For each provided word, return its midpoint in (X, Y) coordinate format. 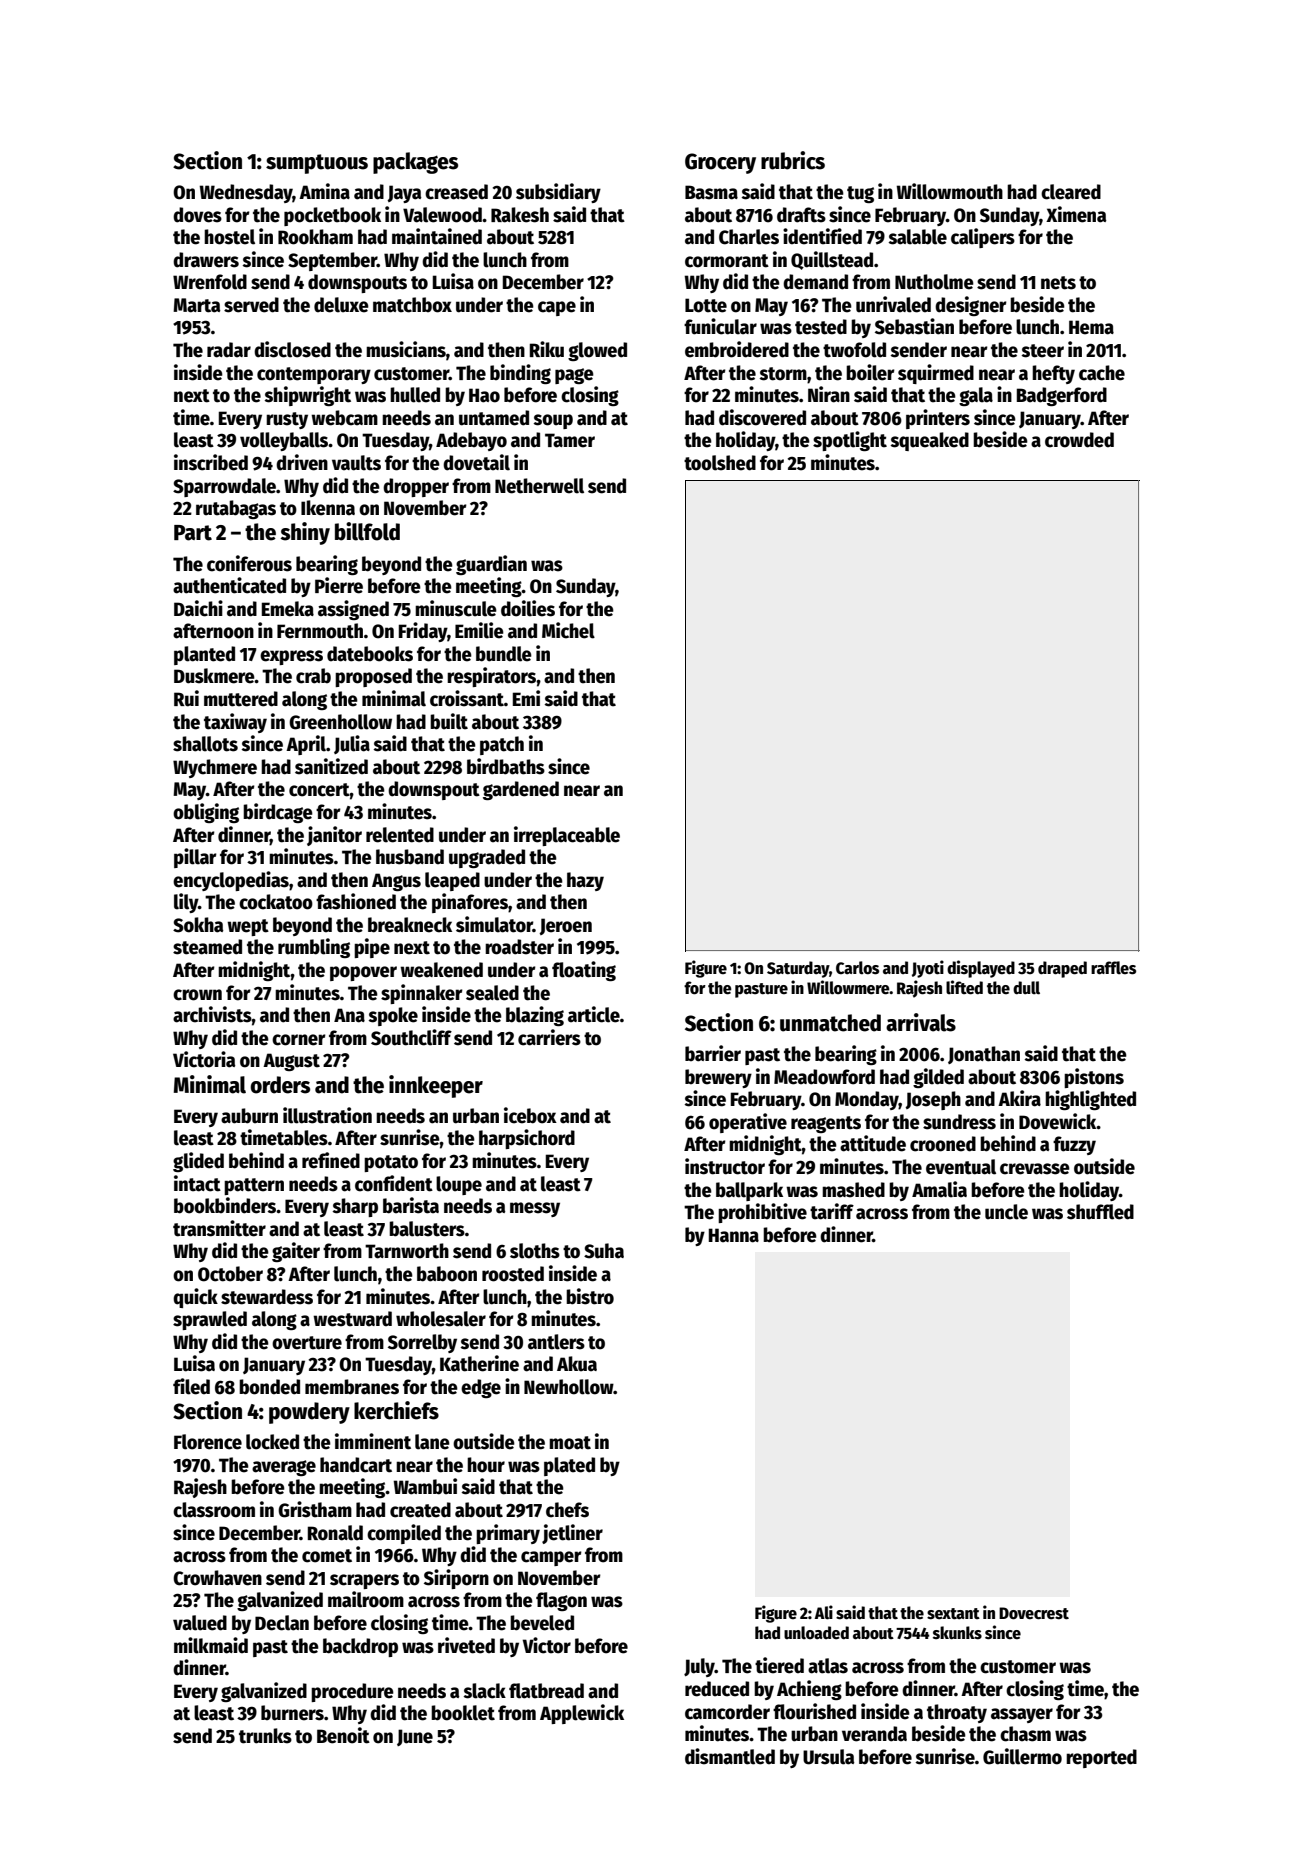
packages (415, 163)
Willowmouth (949, 191)
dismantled (730, 1756)
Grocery (720, 163)
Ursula (829, 1757)
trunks (265, 1736)
